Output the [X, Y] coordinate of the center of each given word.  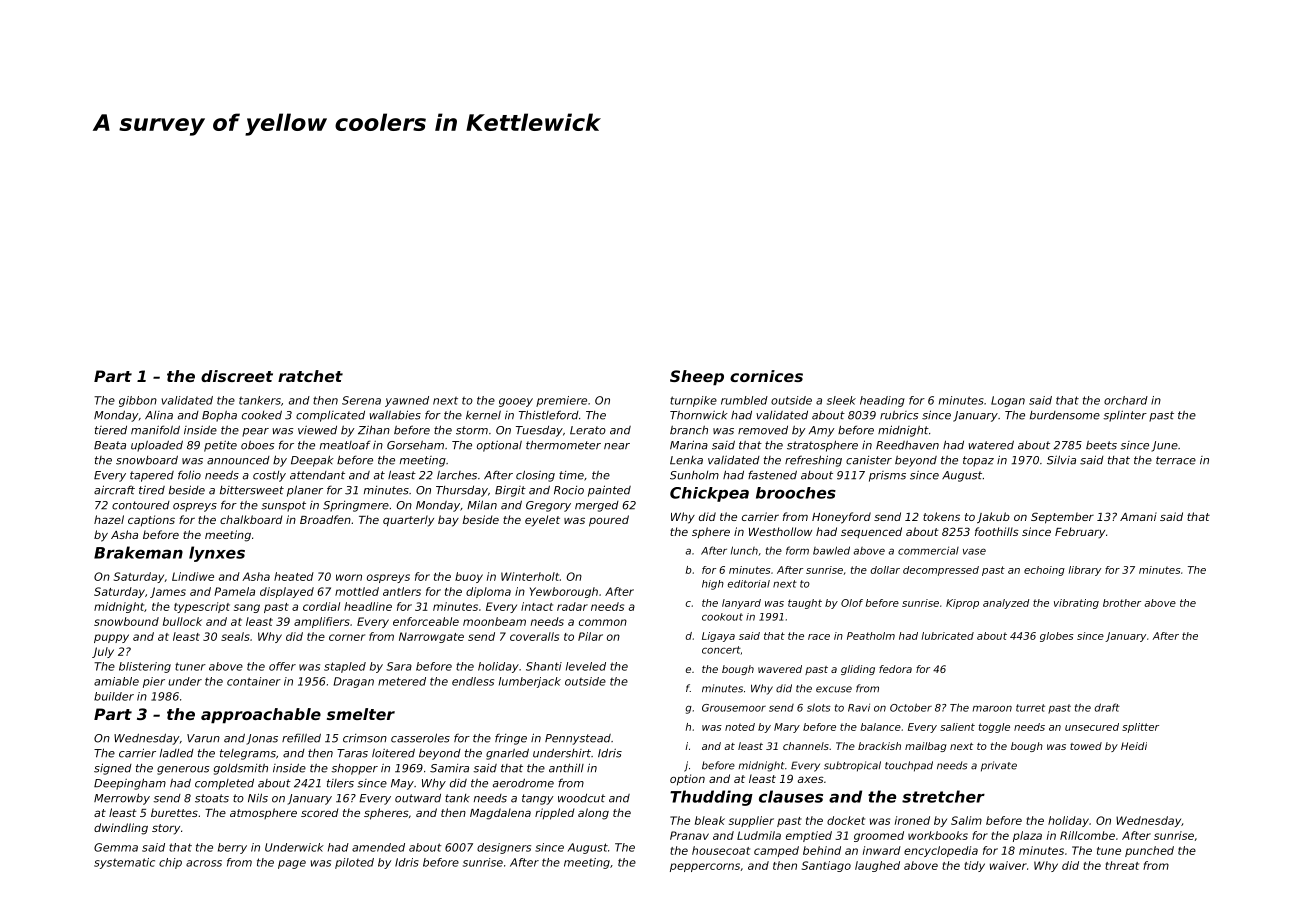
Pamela [234, 591]
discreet [237, 376]
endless [473, 681]
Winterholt [530, 576]
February [1080, 533]
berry [232, 848]
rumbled [744, 400]
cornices [766, 376]
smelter [361, 714]
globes [1057, 637]
